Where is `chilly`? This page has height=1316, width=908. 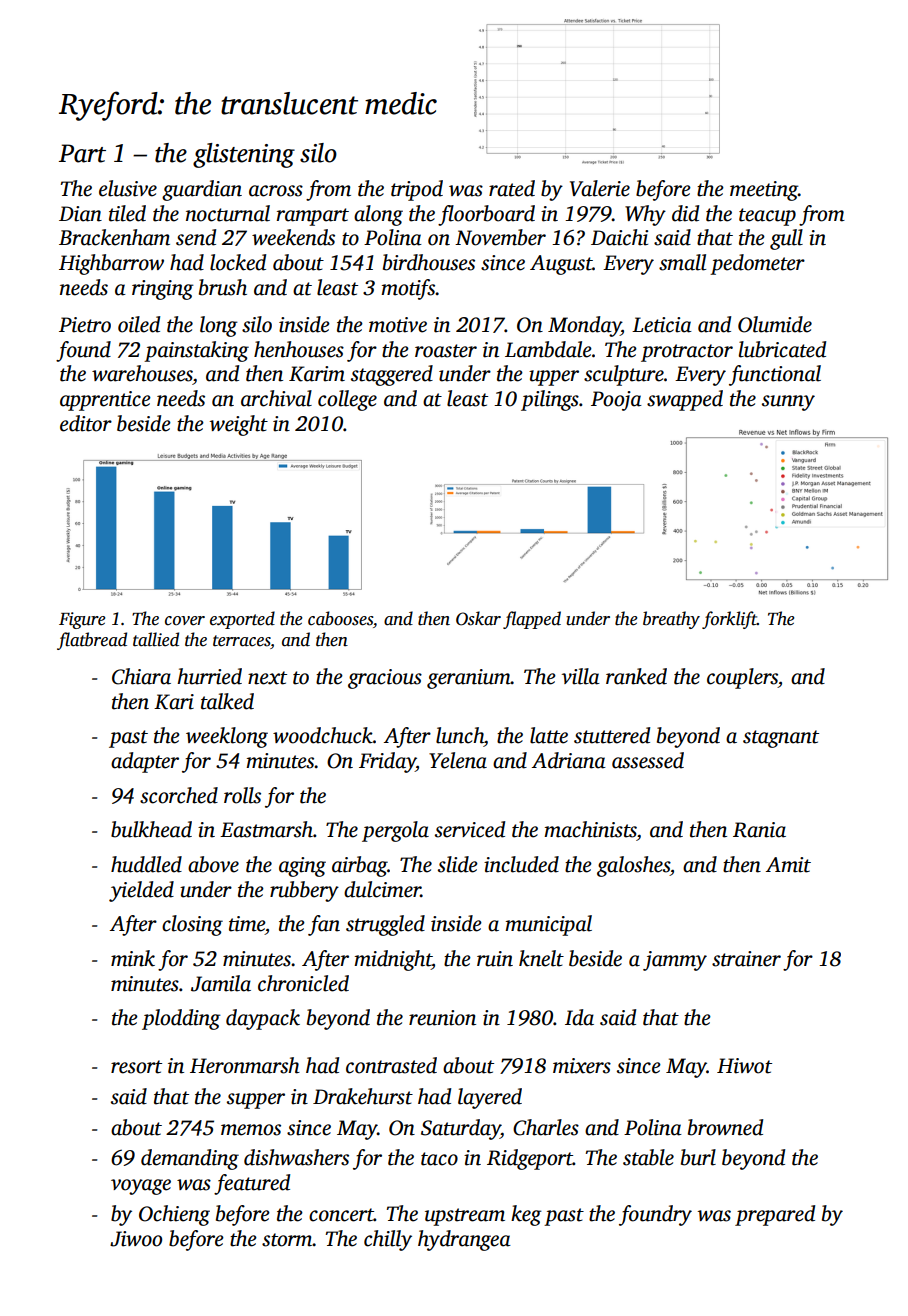
chilly is located at coordinates (388, 1240).
